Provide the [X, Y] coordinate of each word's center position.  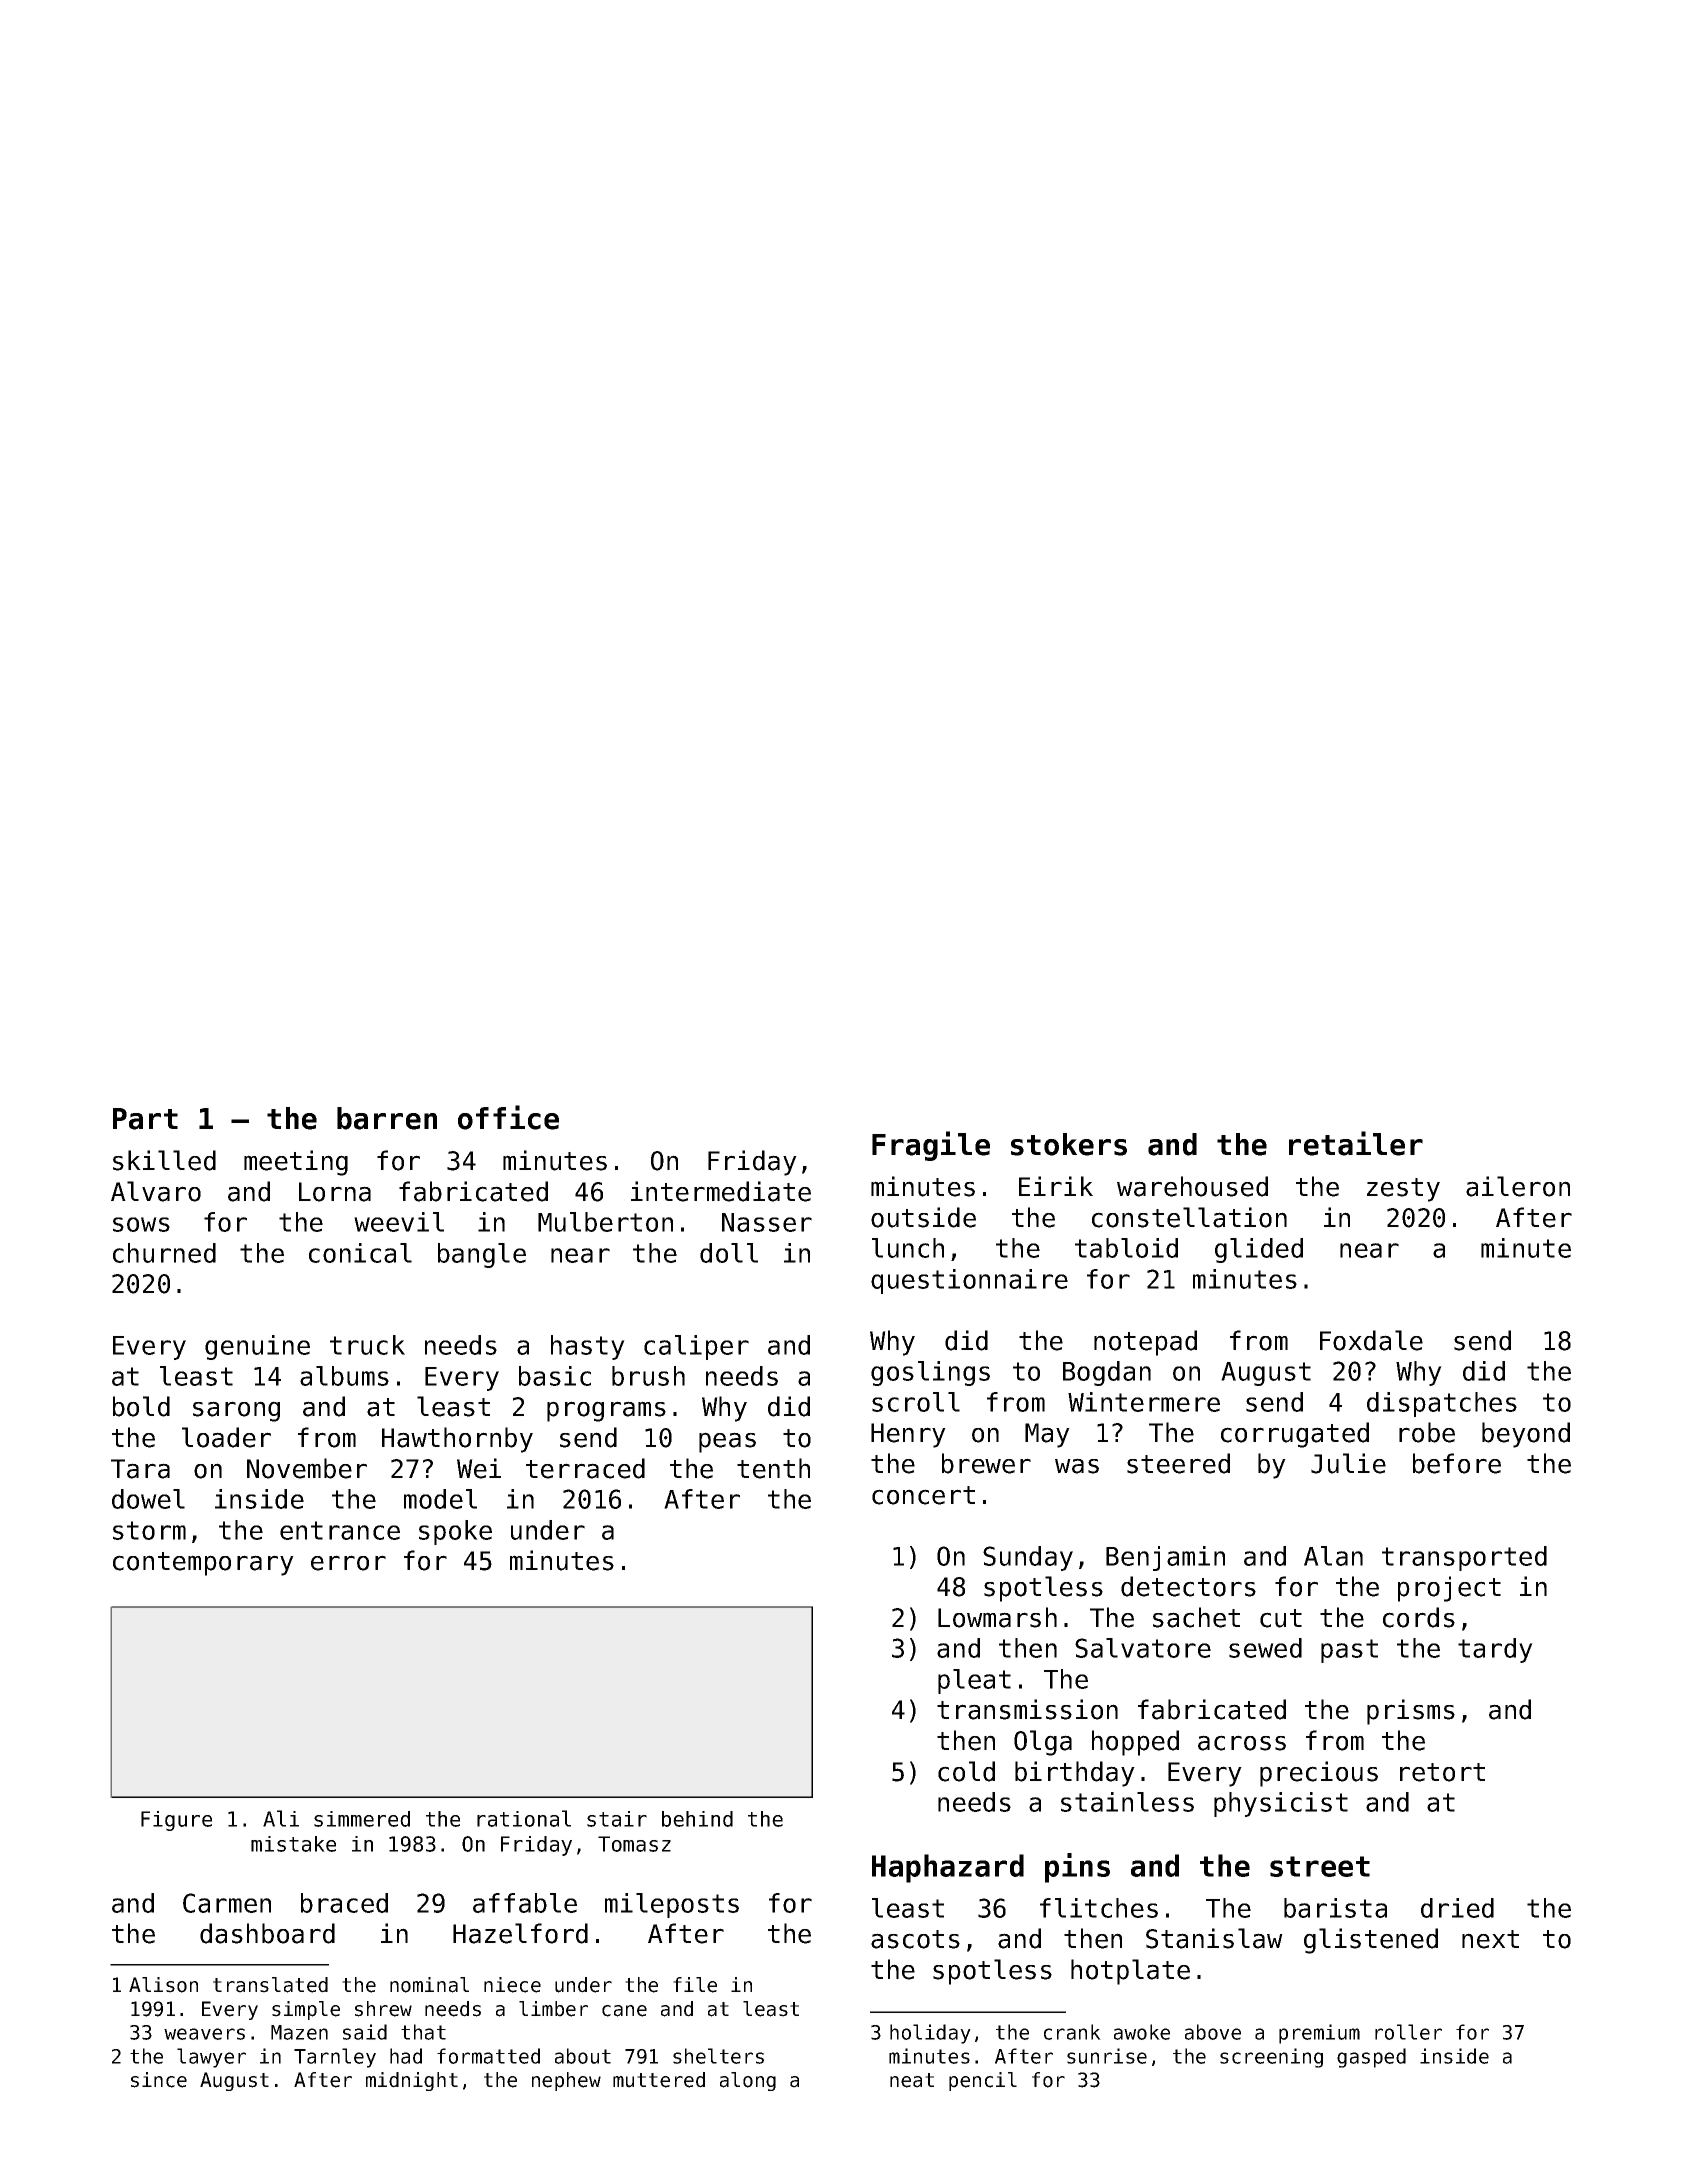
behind [697, 1819]
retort [1442, 1772]
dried [1457, 1908]
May [1047, 1435]
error [348, 1563]
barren [387, 1118]
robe [1427, 1432]
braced [344, 1903]
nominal [429, 1985]
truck [367, 1345]
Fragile [931, 1146]
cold [966, 1771]
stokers [1069, 1144]
